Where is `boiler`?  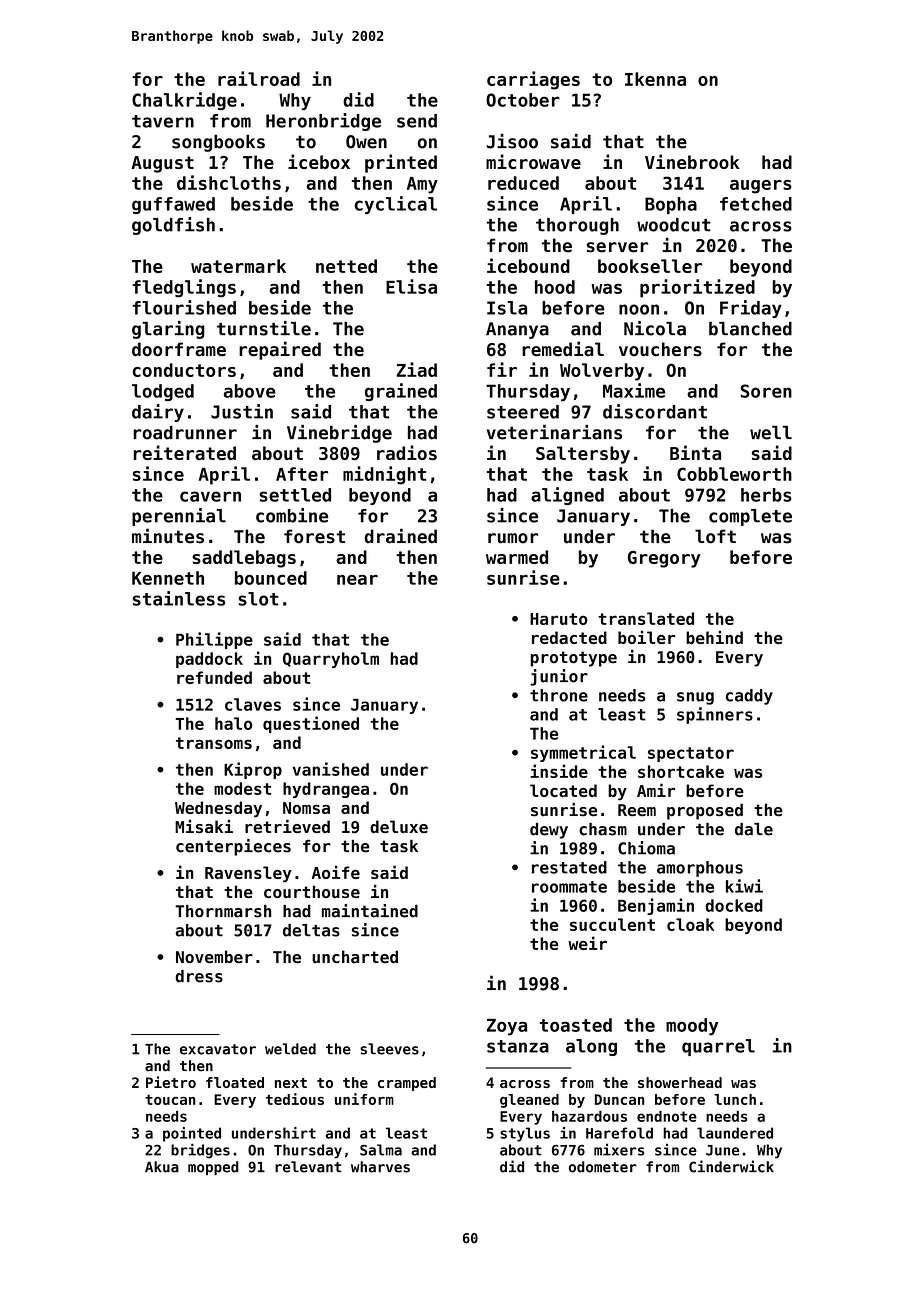 boiler is located at coordinates (646, 637).
